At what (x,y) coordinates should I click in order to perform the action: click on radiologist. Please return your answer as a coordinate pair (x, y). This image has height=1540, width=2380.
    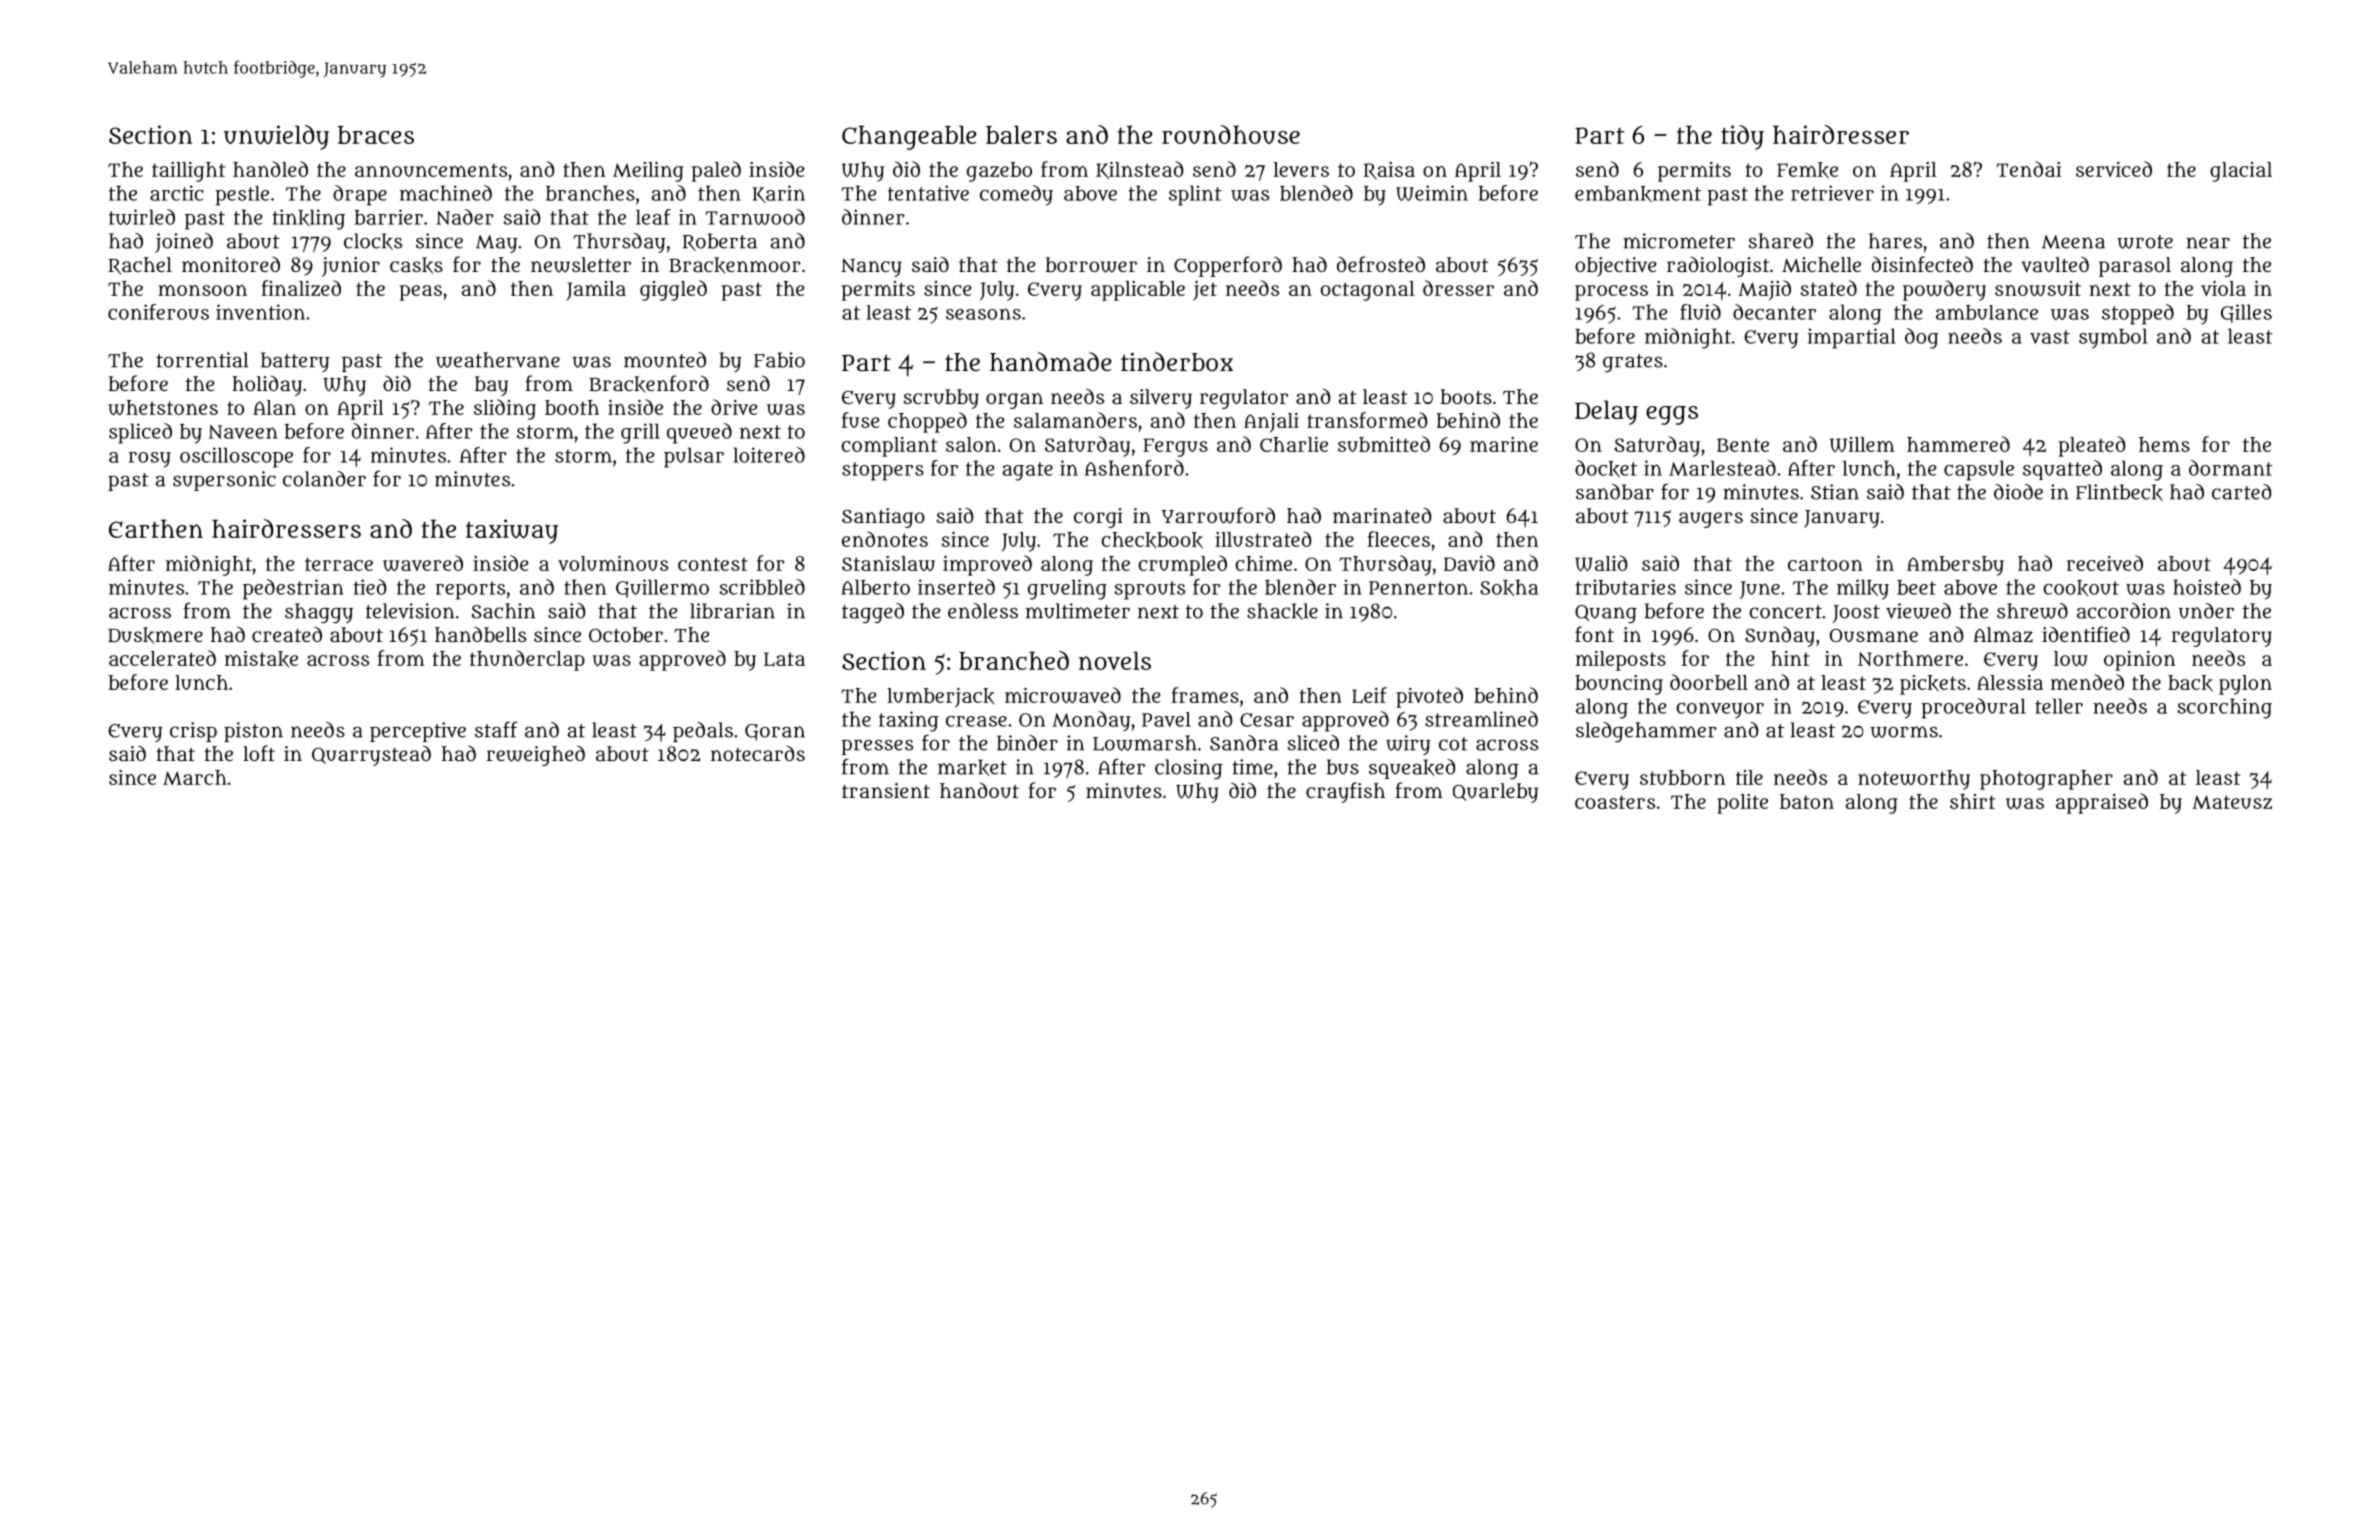
    Looking at the image, I should click on (1718, 267).
